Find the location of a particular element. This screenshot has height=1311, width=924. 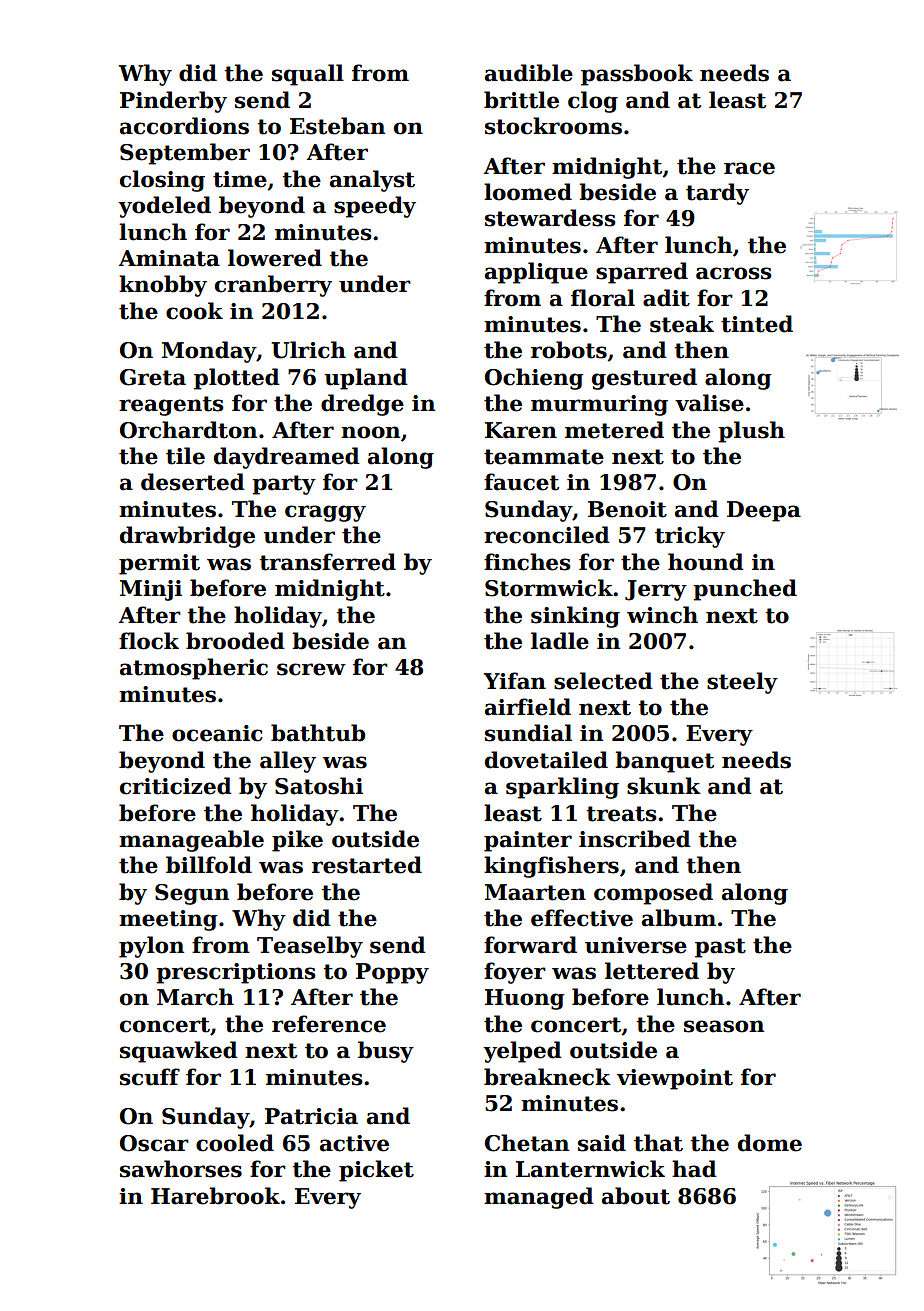

ladle is located at coordinates (560, 641).
